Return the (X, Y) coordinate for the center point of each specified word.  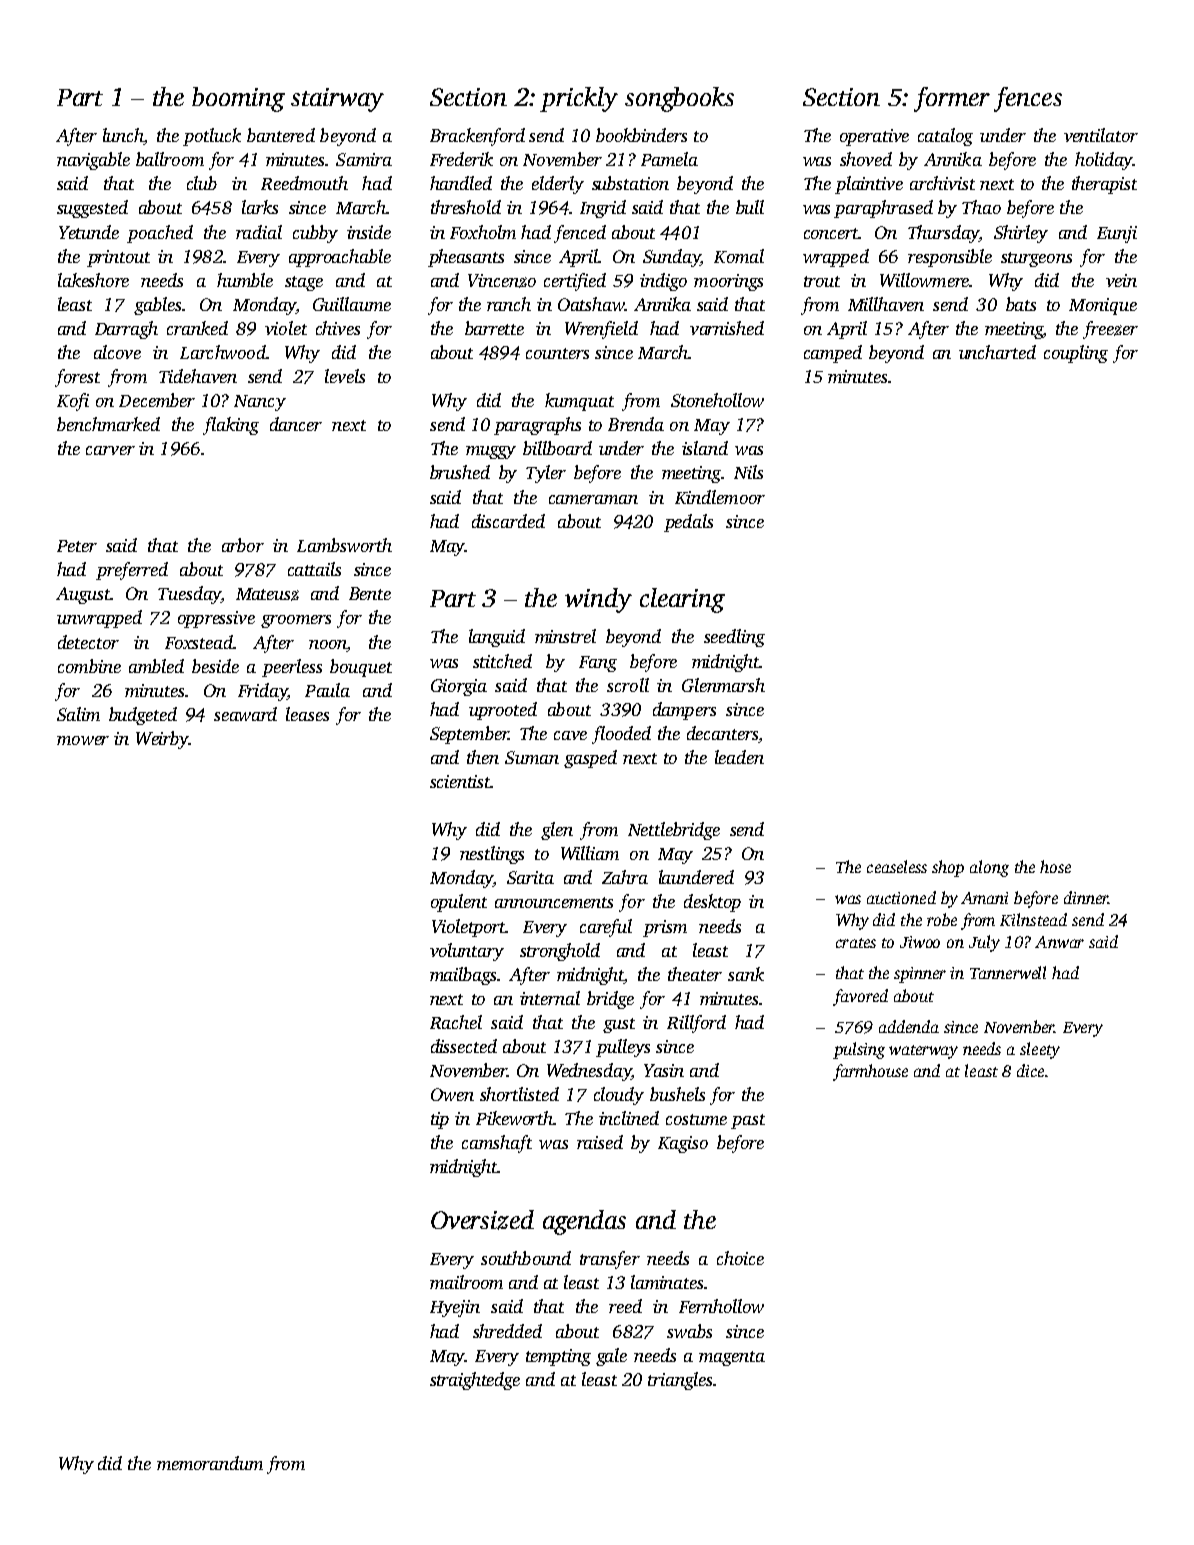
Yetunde (89, 232)
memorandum (210, 1463)
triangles (680, 1381)
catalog (945, 137)
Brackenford (477, 137)
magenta (732, 1358)
